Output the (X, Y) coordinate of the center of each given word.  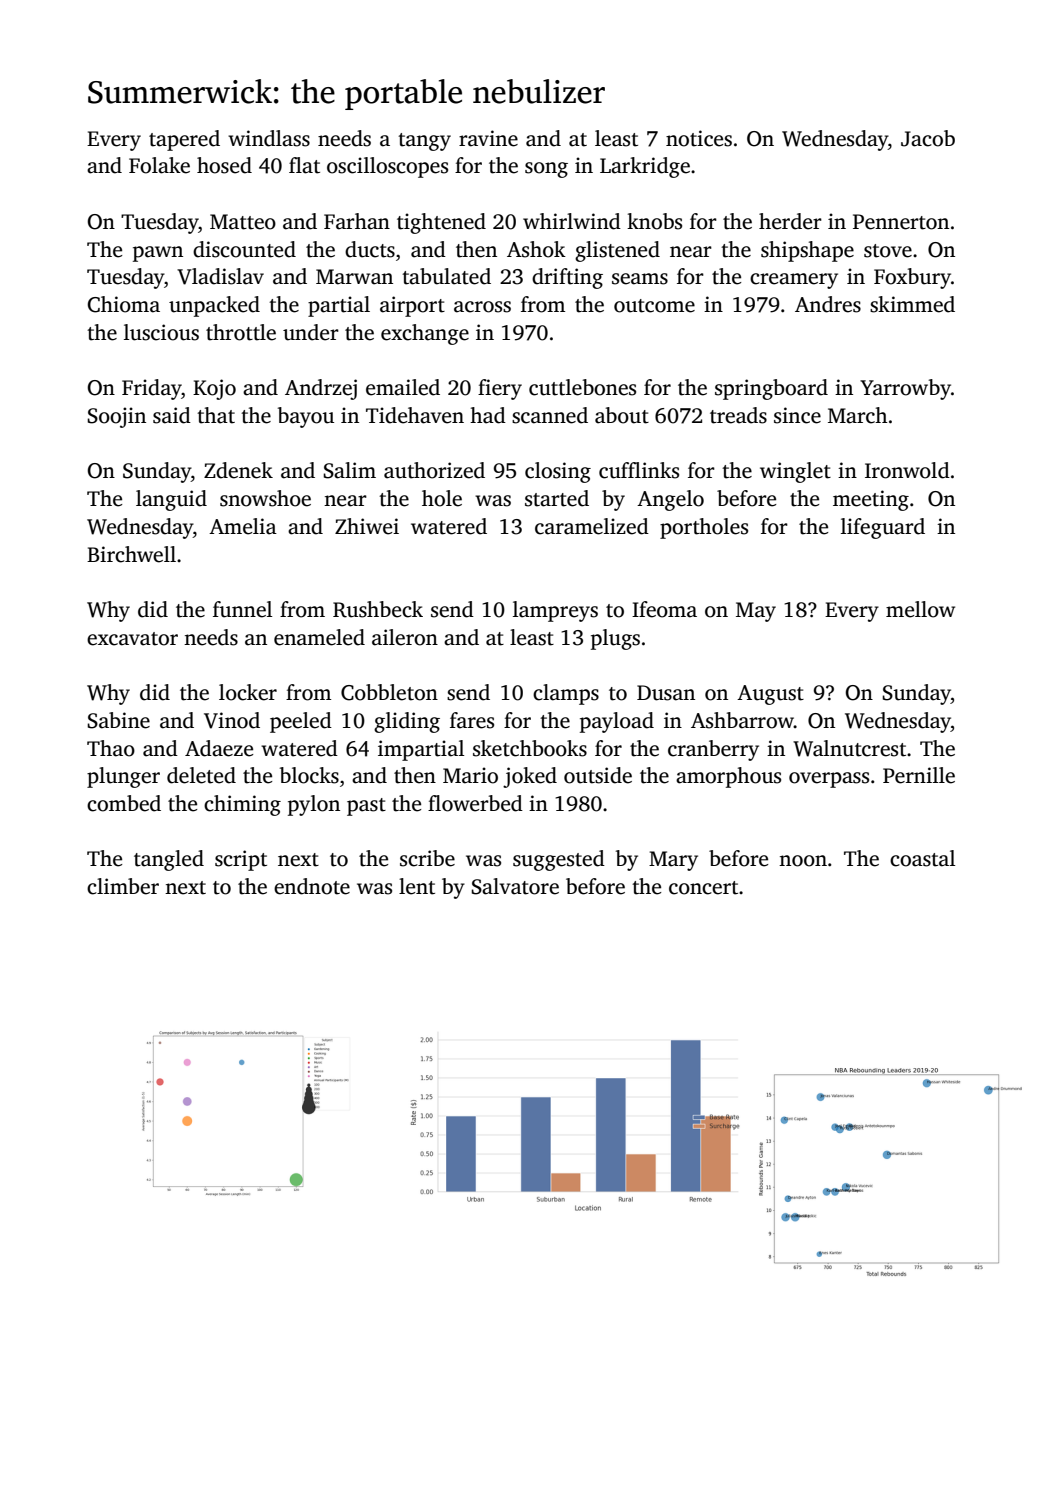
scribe (427, 858)
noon (803, 861)
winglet (795, 472)
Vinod (232, 720)
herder (790, 221)
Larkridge (645, 167)
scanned (550, 415)
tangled (169, 860)
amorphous (728, 777)
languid (171, 500)
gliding (407, 722)
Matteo (243, 222)
